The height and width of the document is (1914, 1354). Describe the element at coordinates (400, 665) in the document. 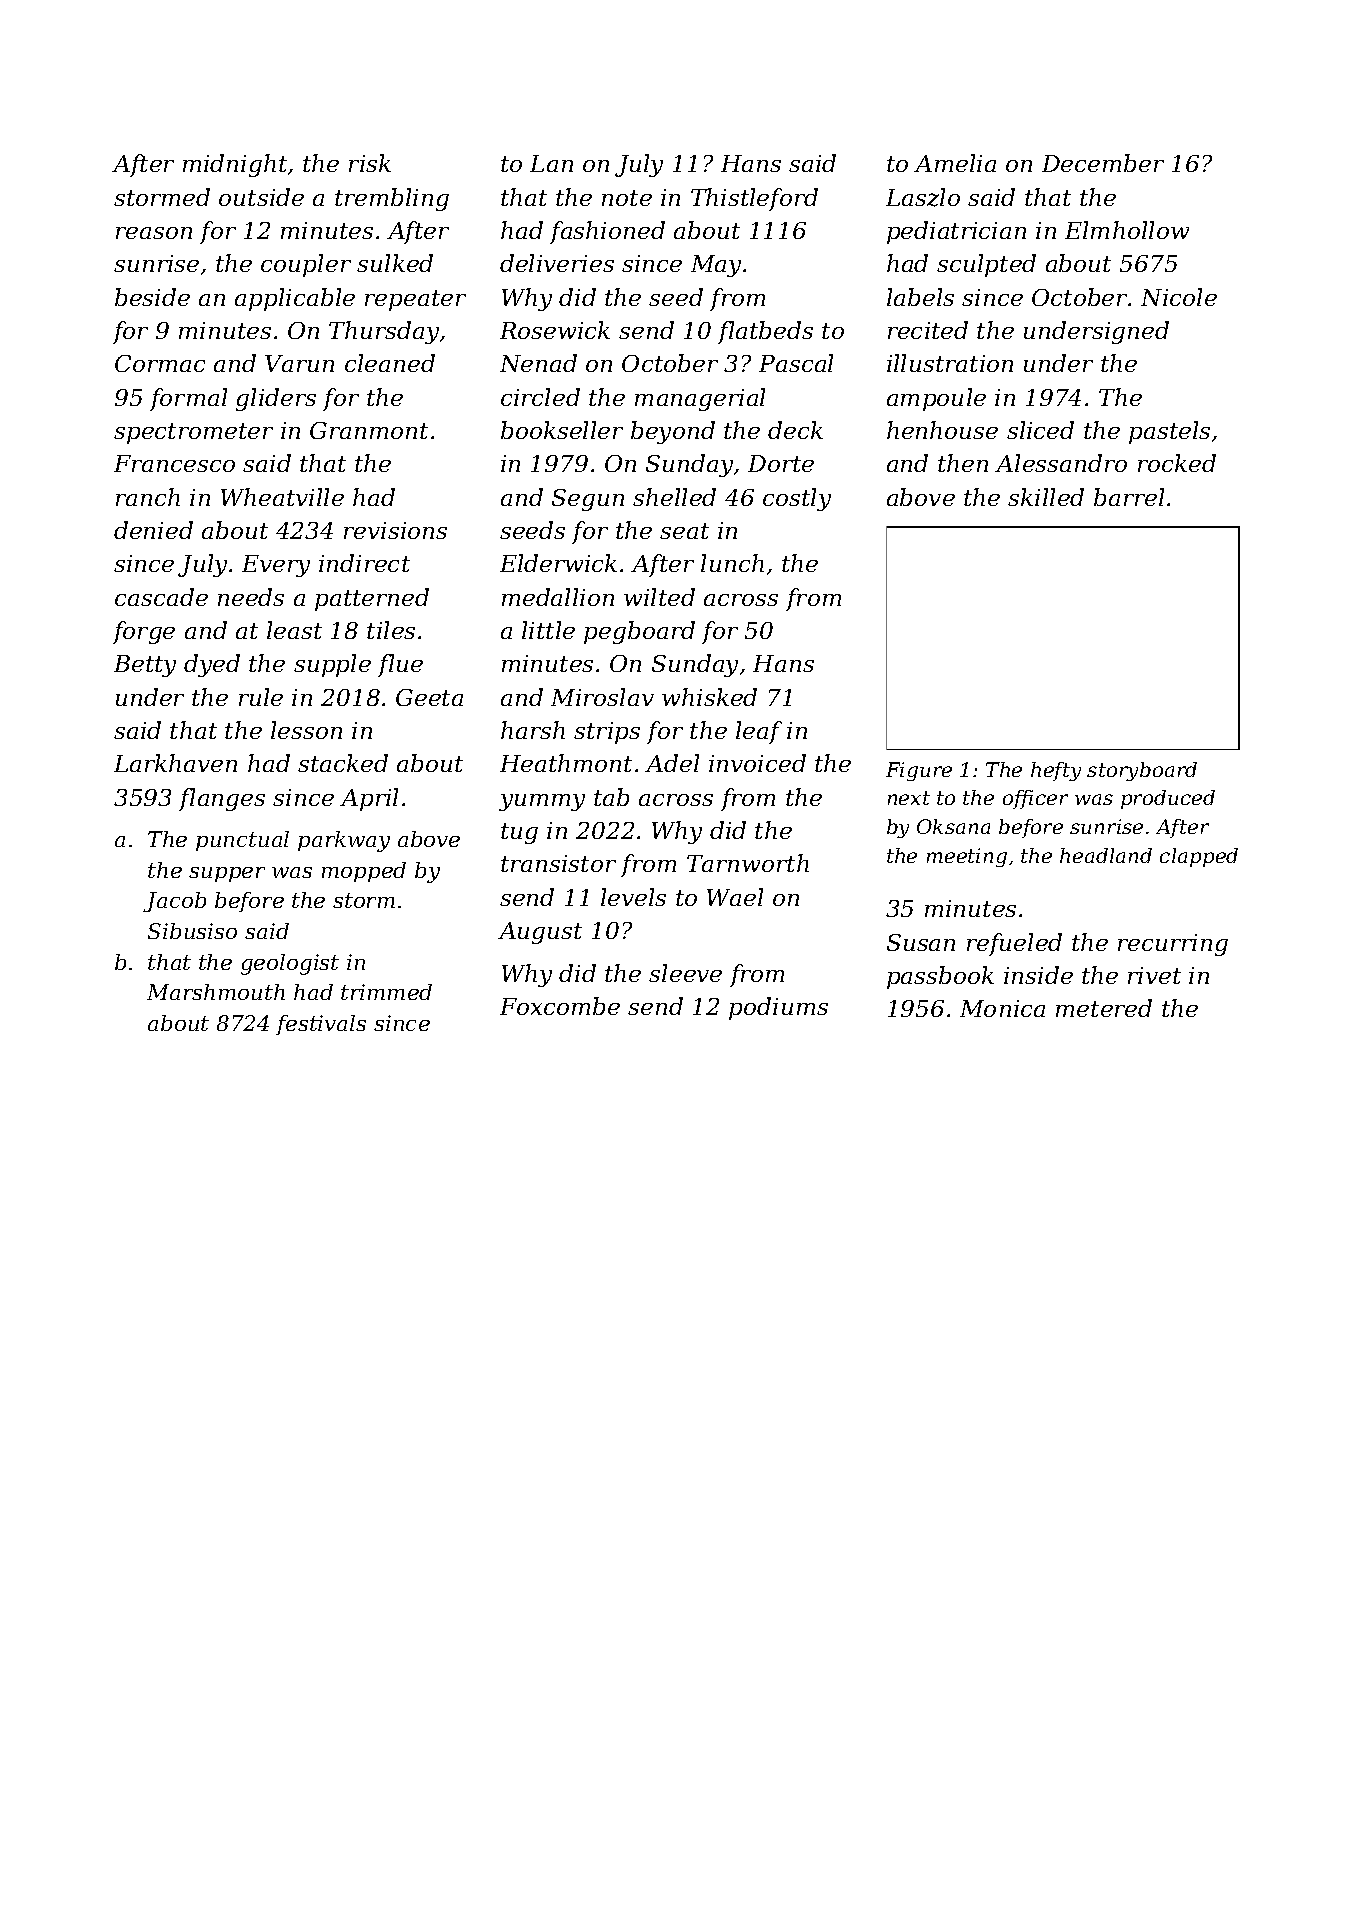

I see `flue` at that location.
